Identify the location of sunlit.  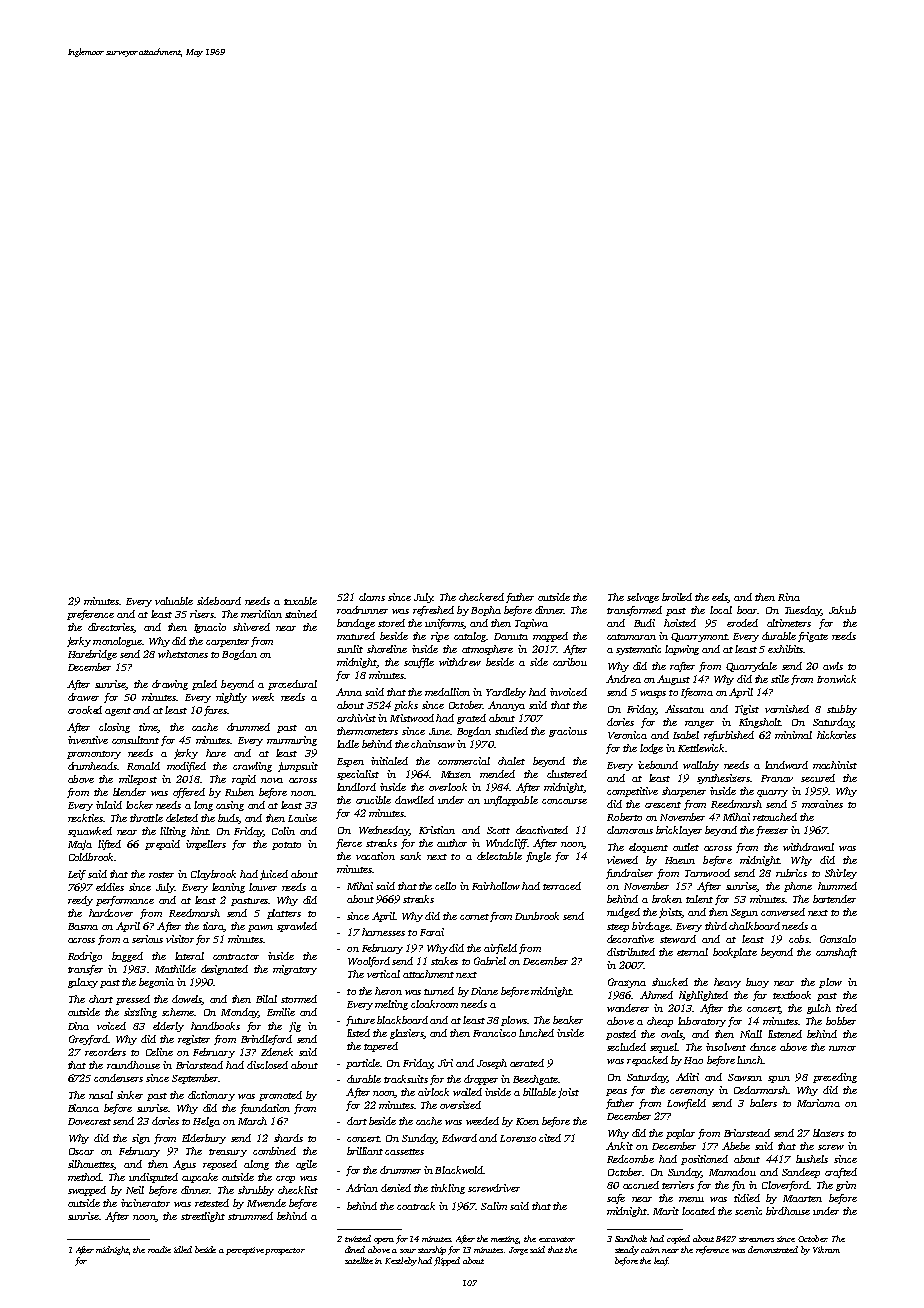
(350, 649).
